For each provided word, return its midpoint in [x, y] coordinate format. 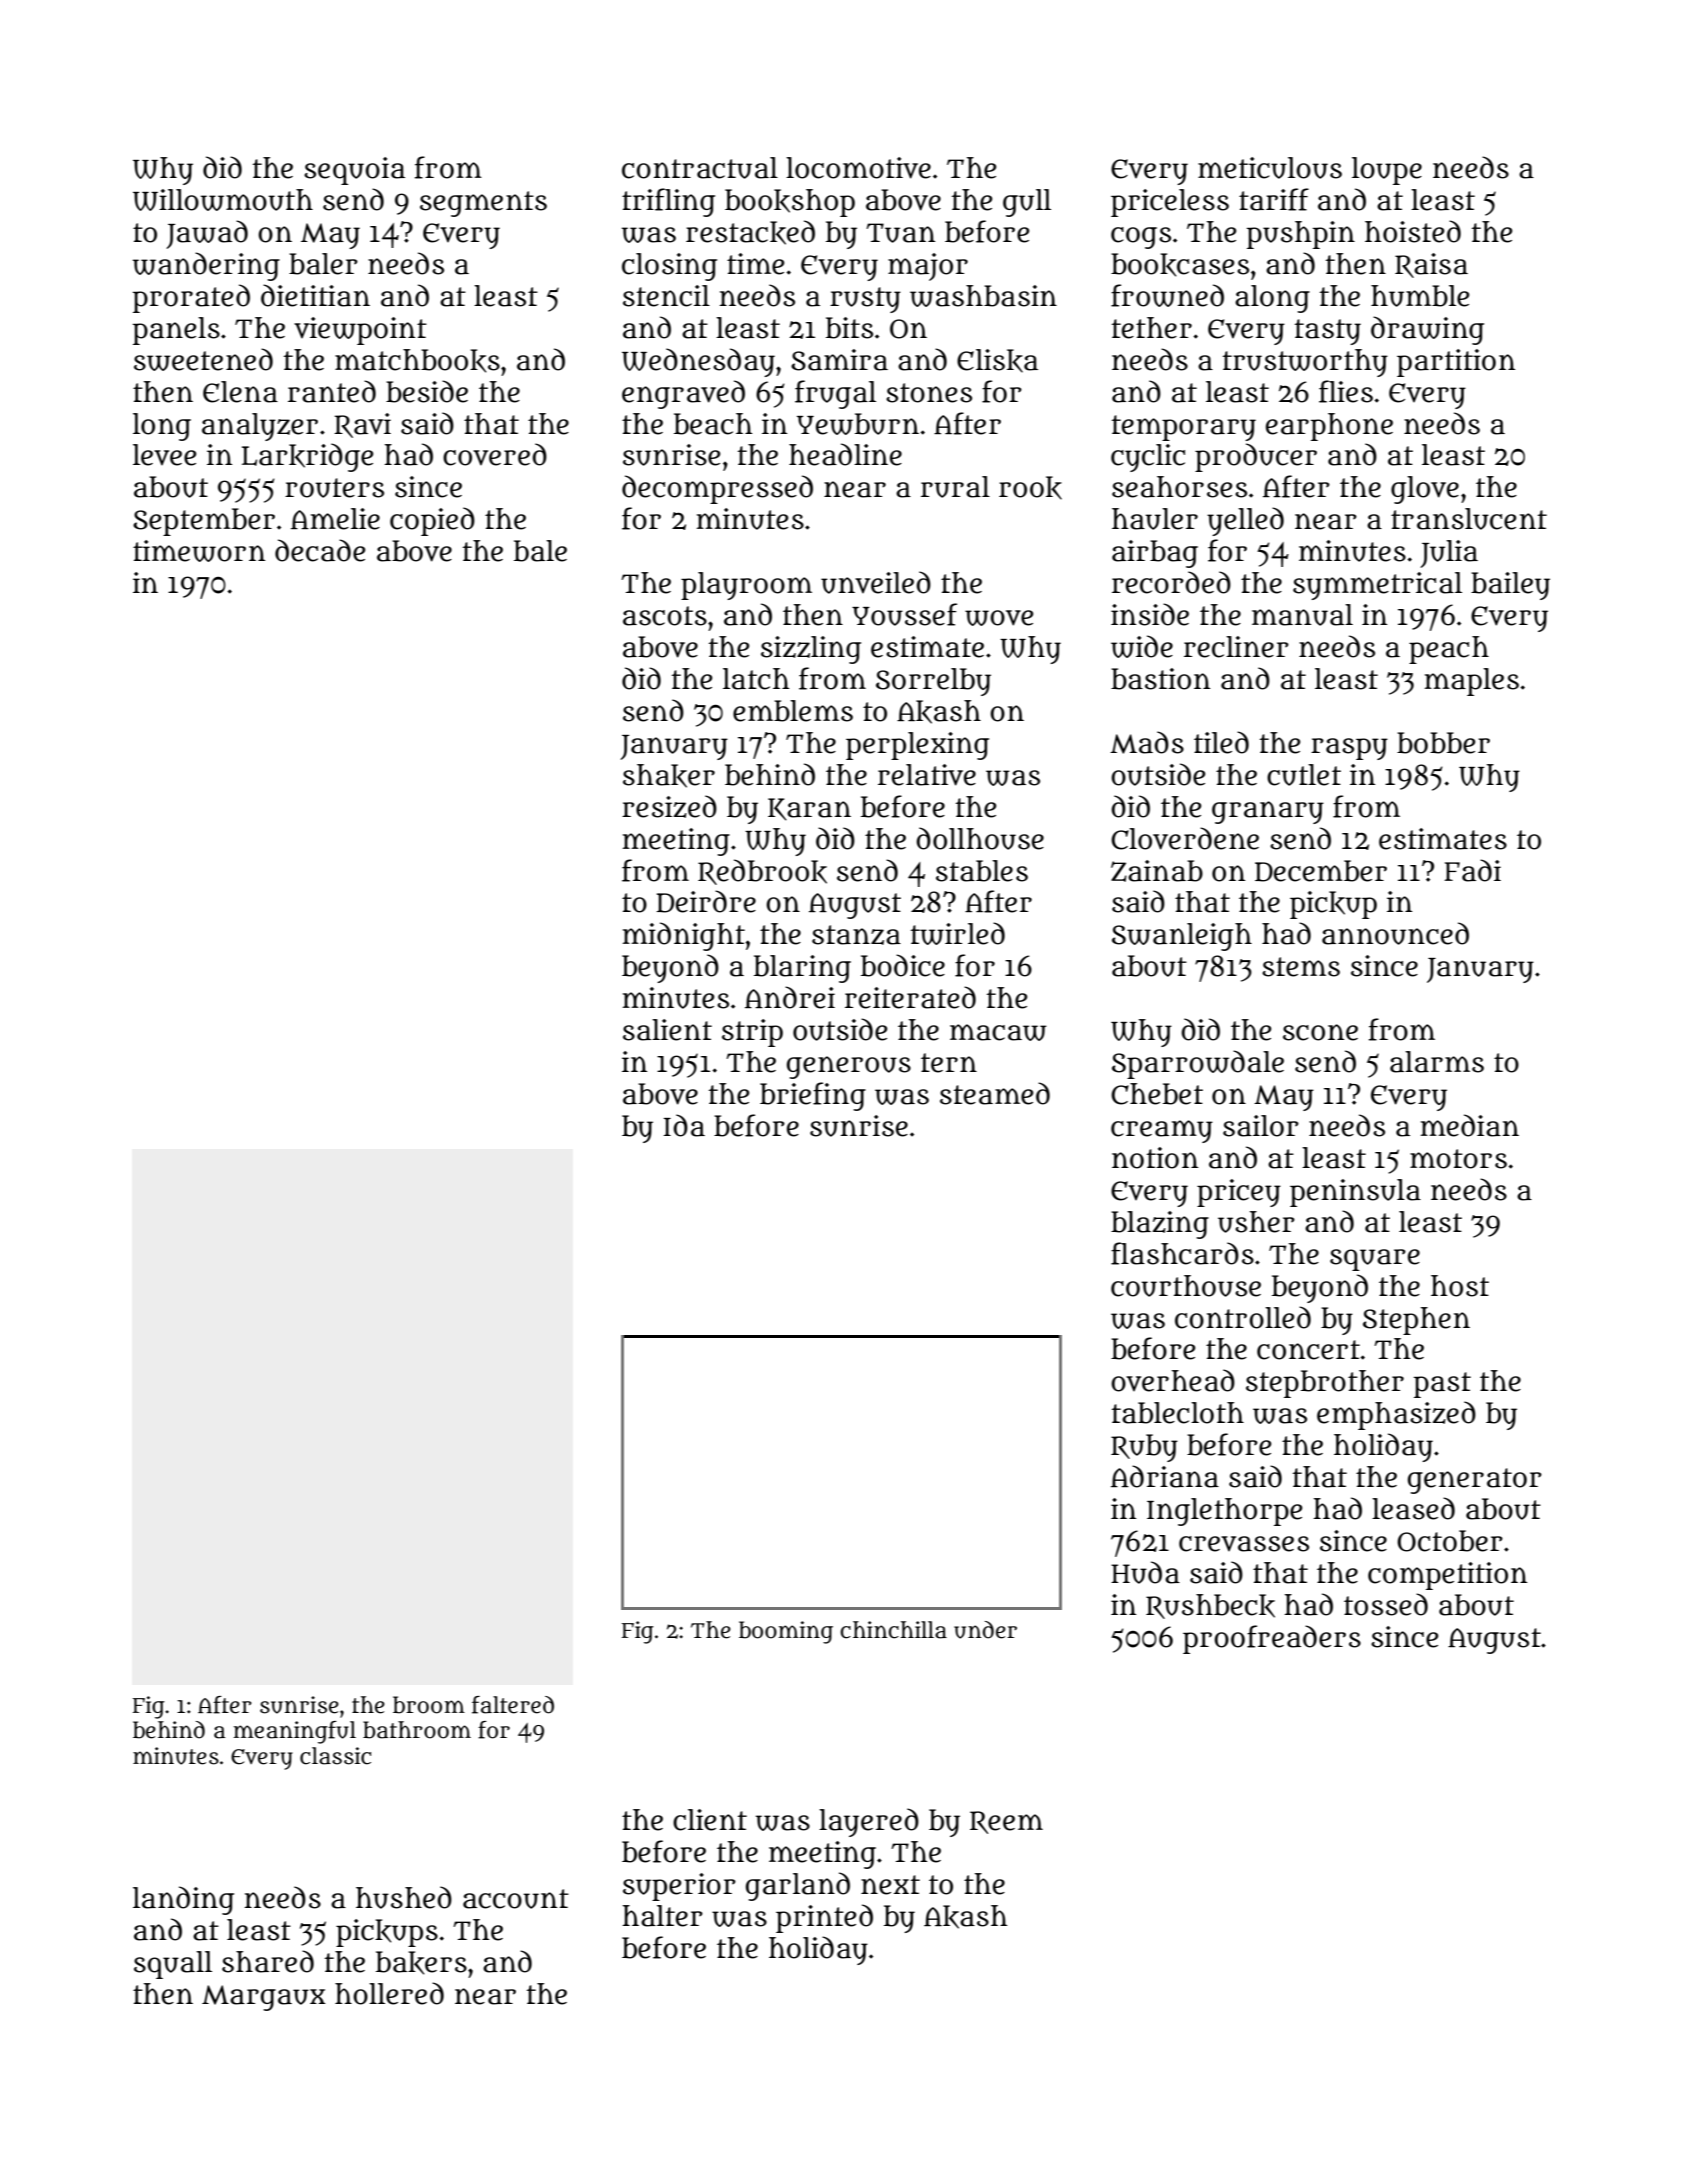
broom [429, 1705]
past [1442, 1385]
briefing [813, 1096]
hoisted [1413, 231]
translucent [1469, 519]
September [204, 522]
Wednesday [698, 362]
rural [955, 487]
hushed [404, 1897]
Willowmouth [223, 200]
